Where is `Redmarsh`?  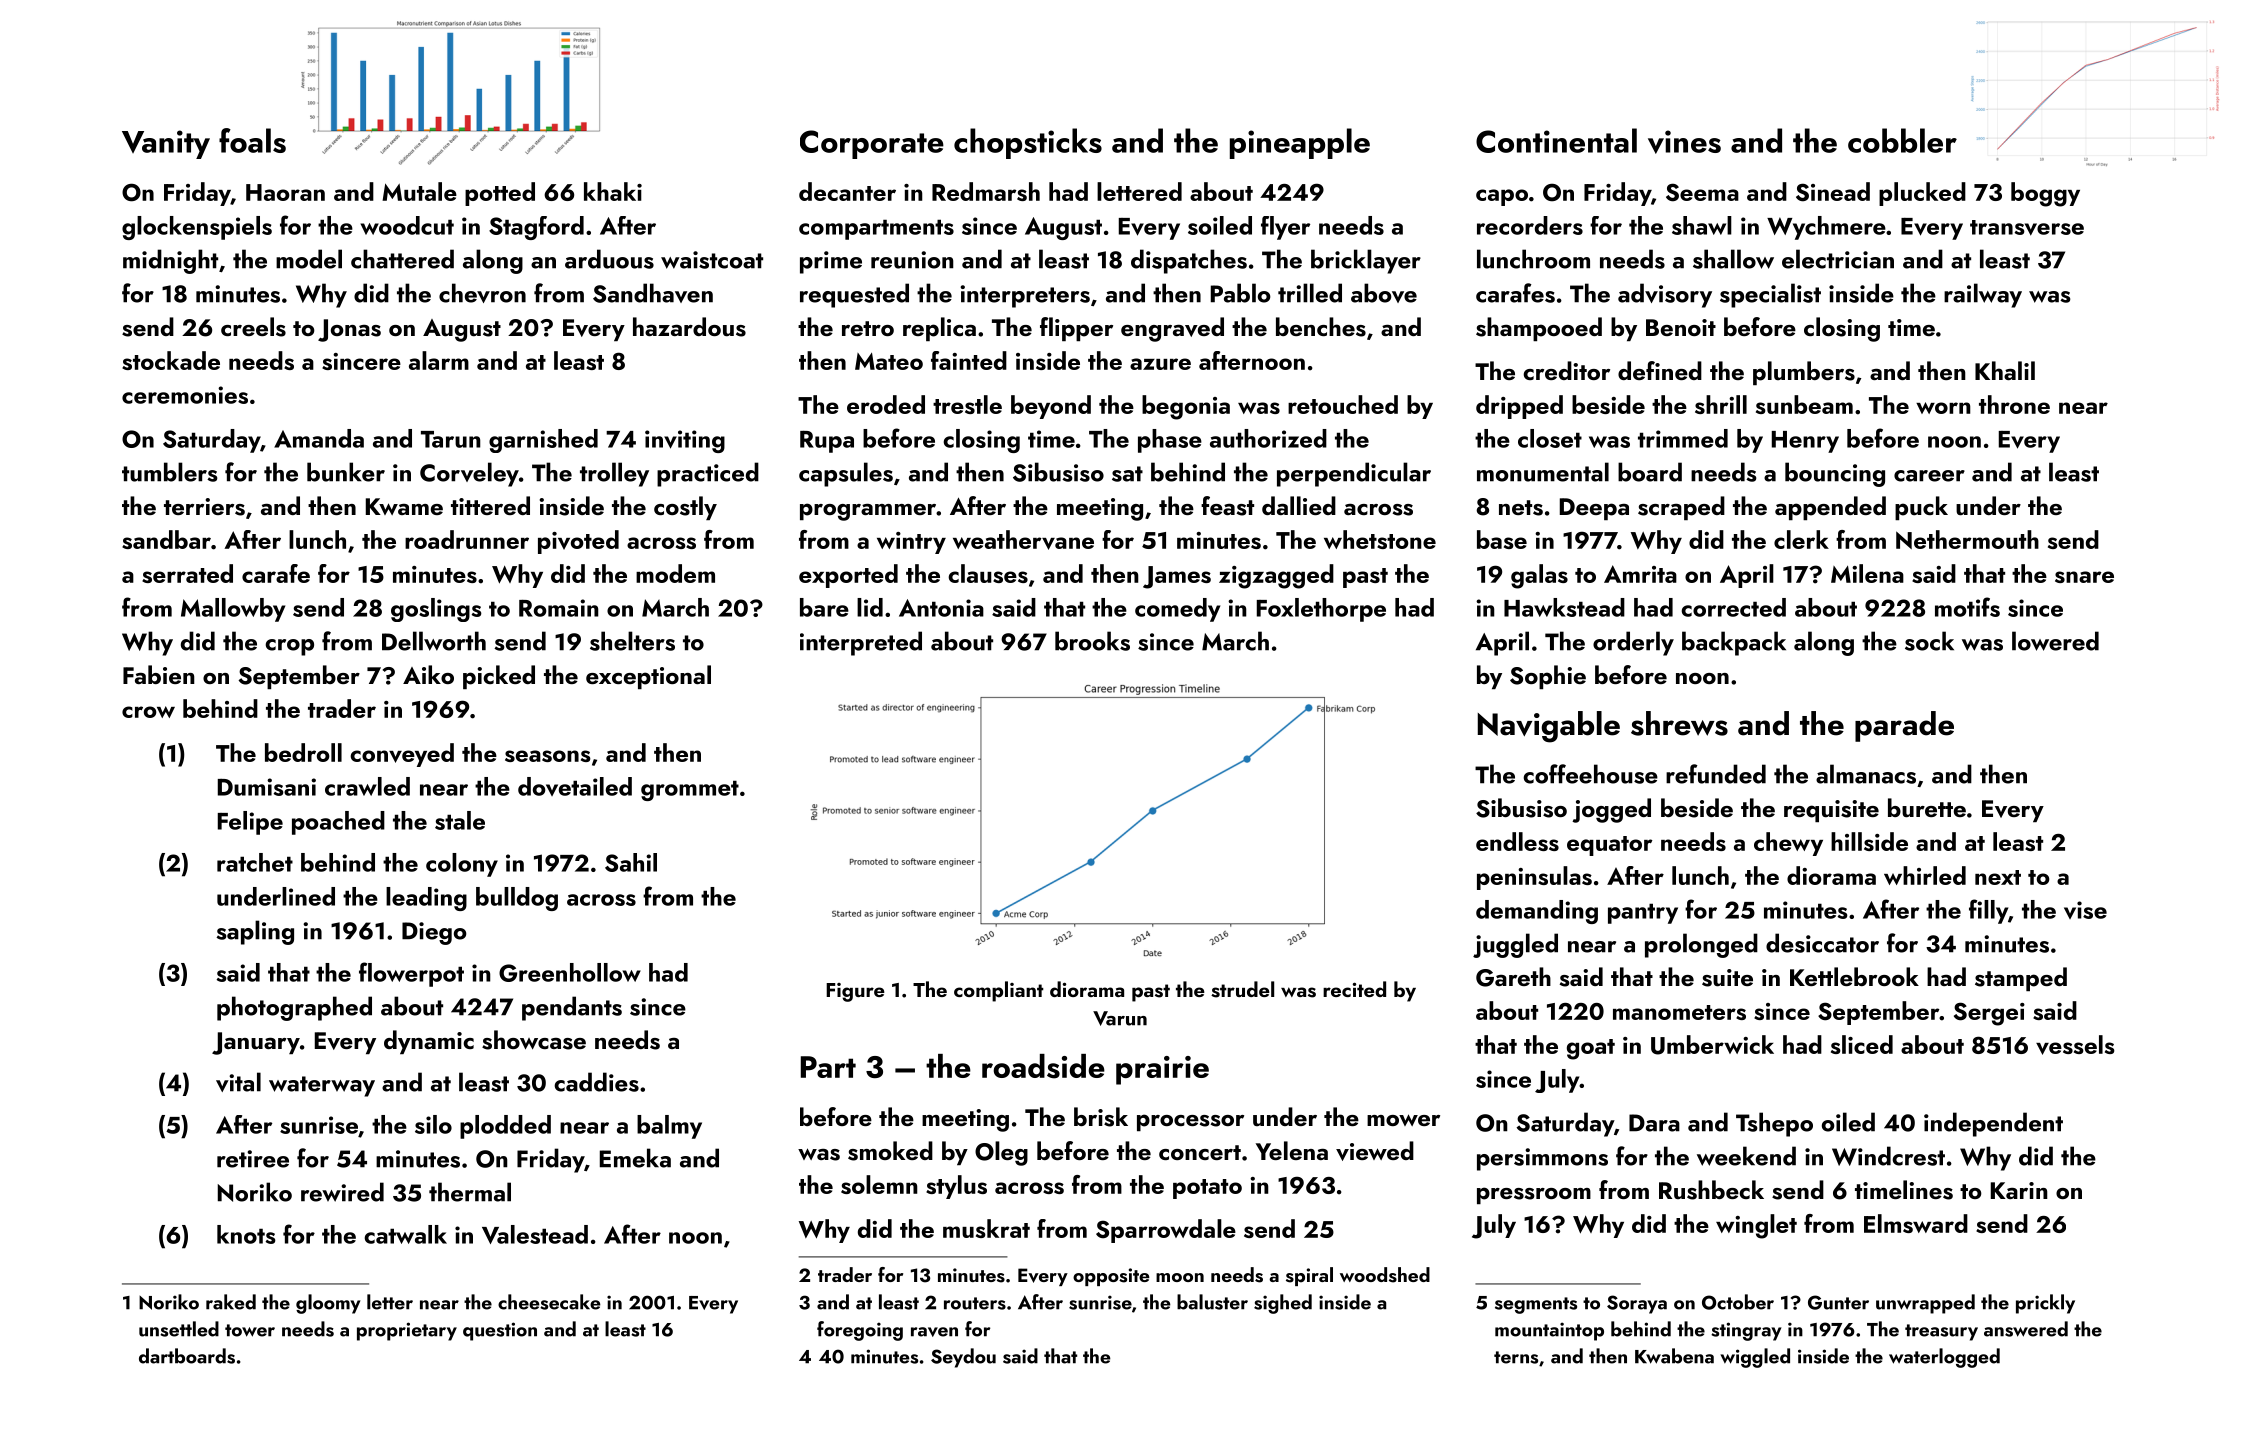
Redmarsh is located at coordinates (986, 191).
